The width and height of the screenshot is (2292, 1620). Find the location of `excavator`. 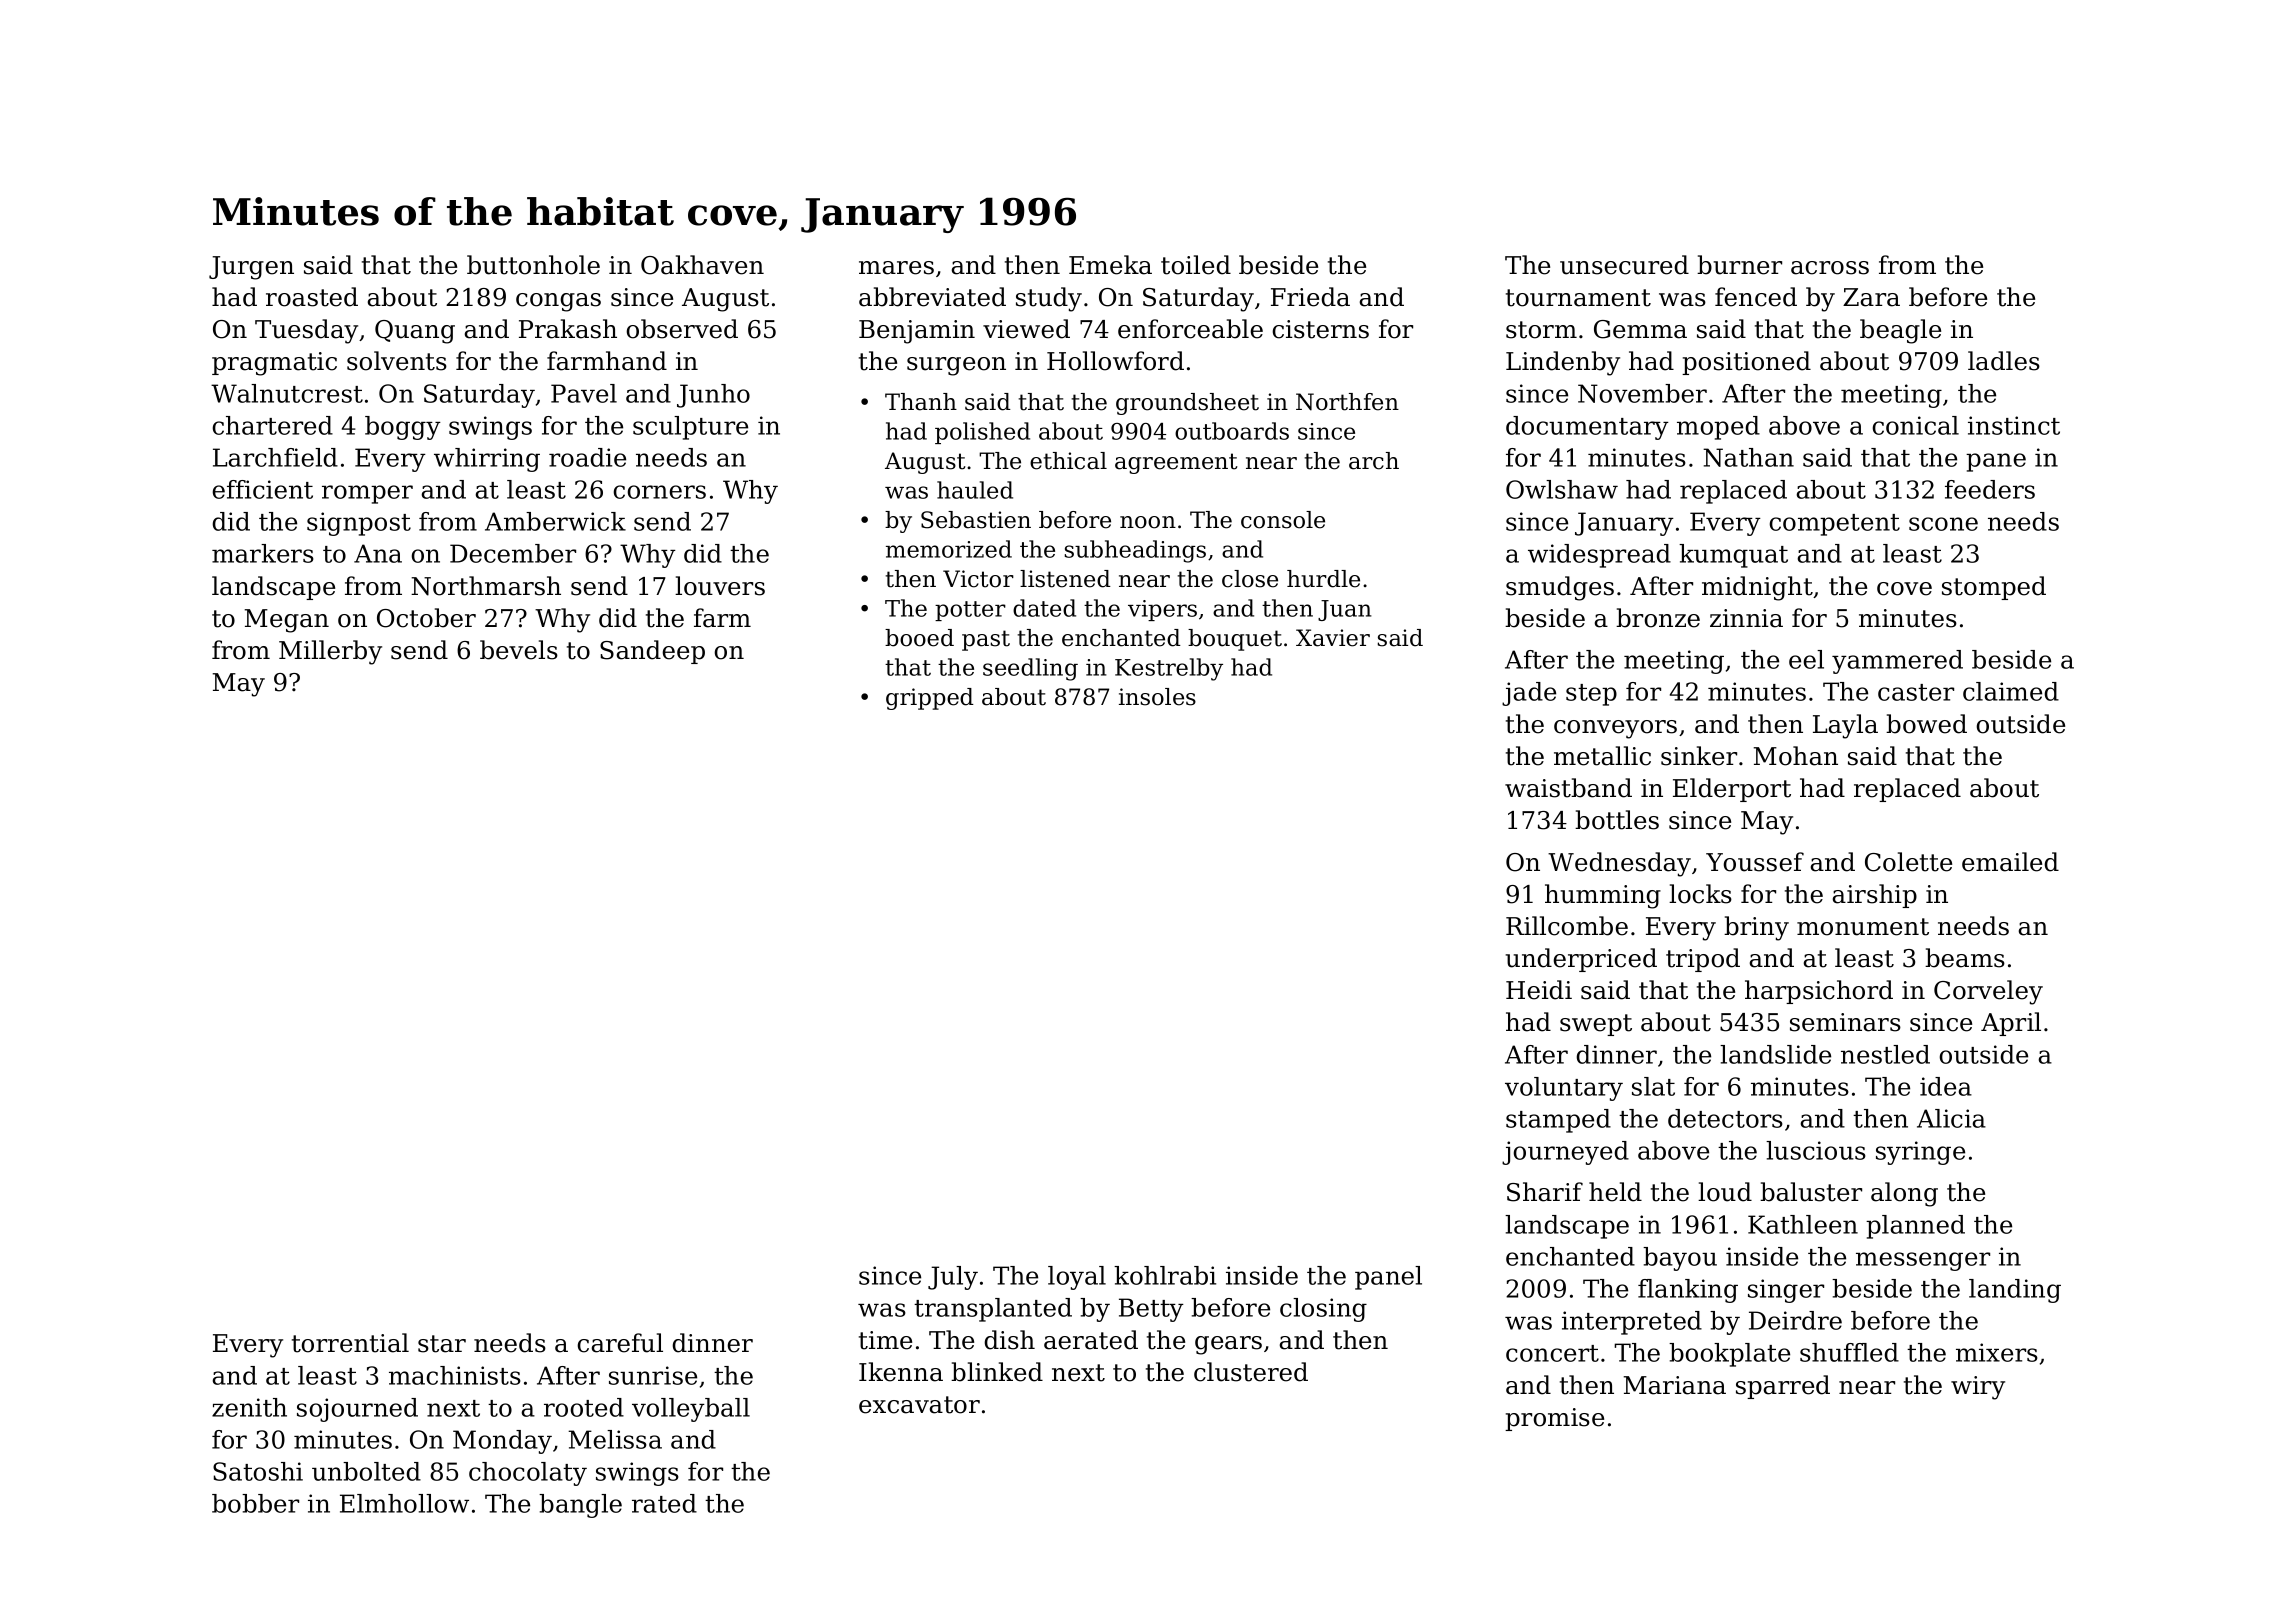

excavator is located at coordinates (919, 1405).
